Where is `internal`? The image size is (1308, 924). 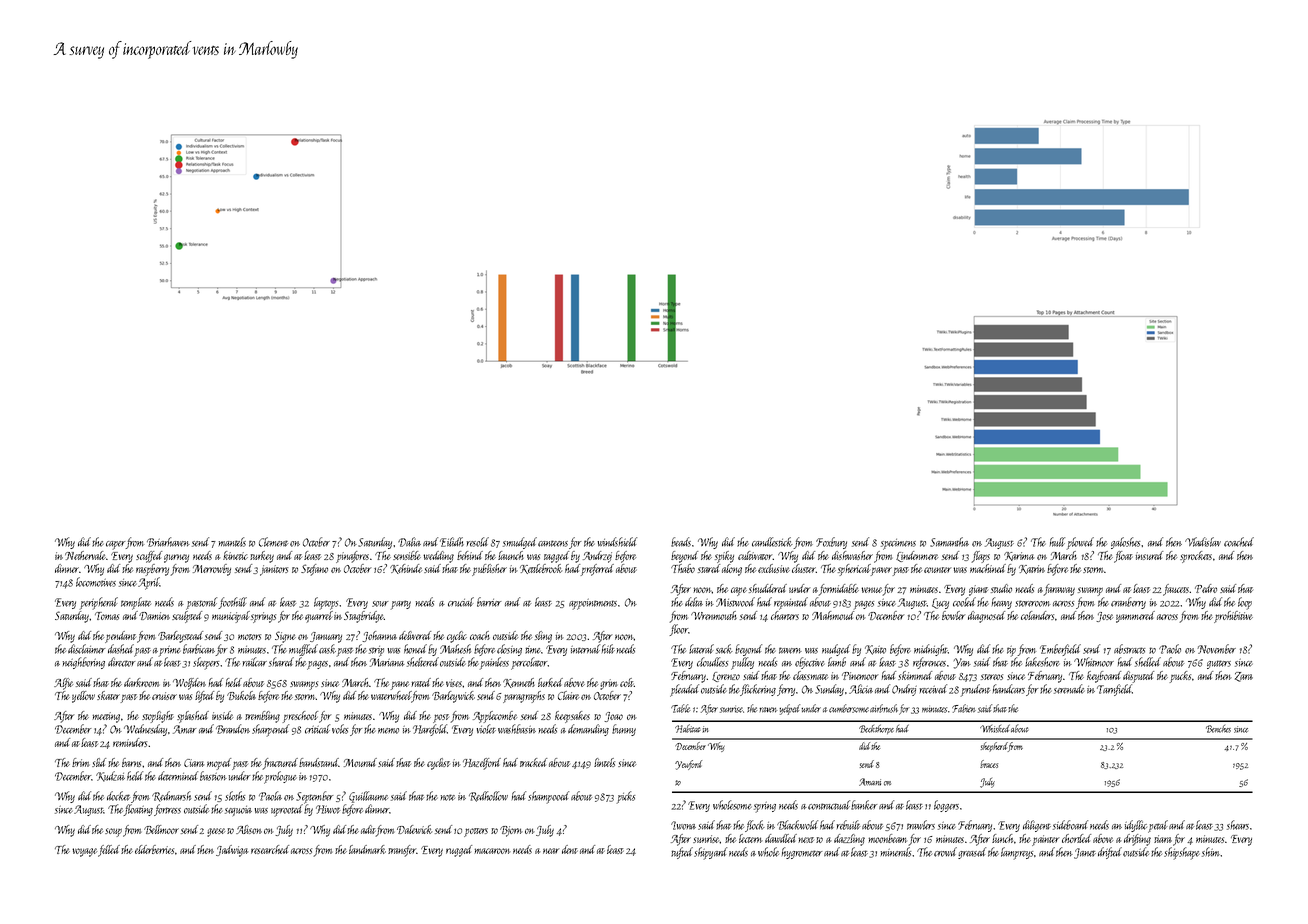 internal is located at coordinates (585, 649).
